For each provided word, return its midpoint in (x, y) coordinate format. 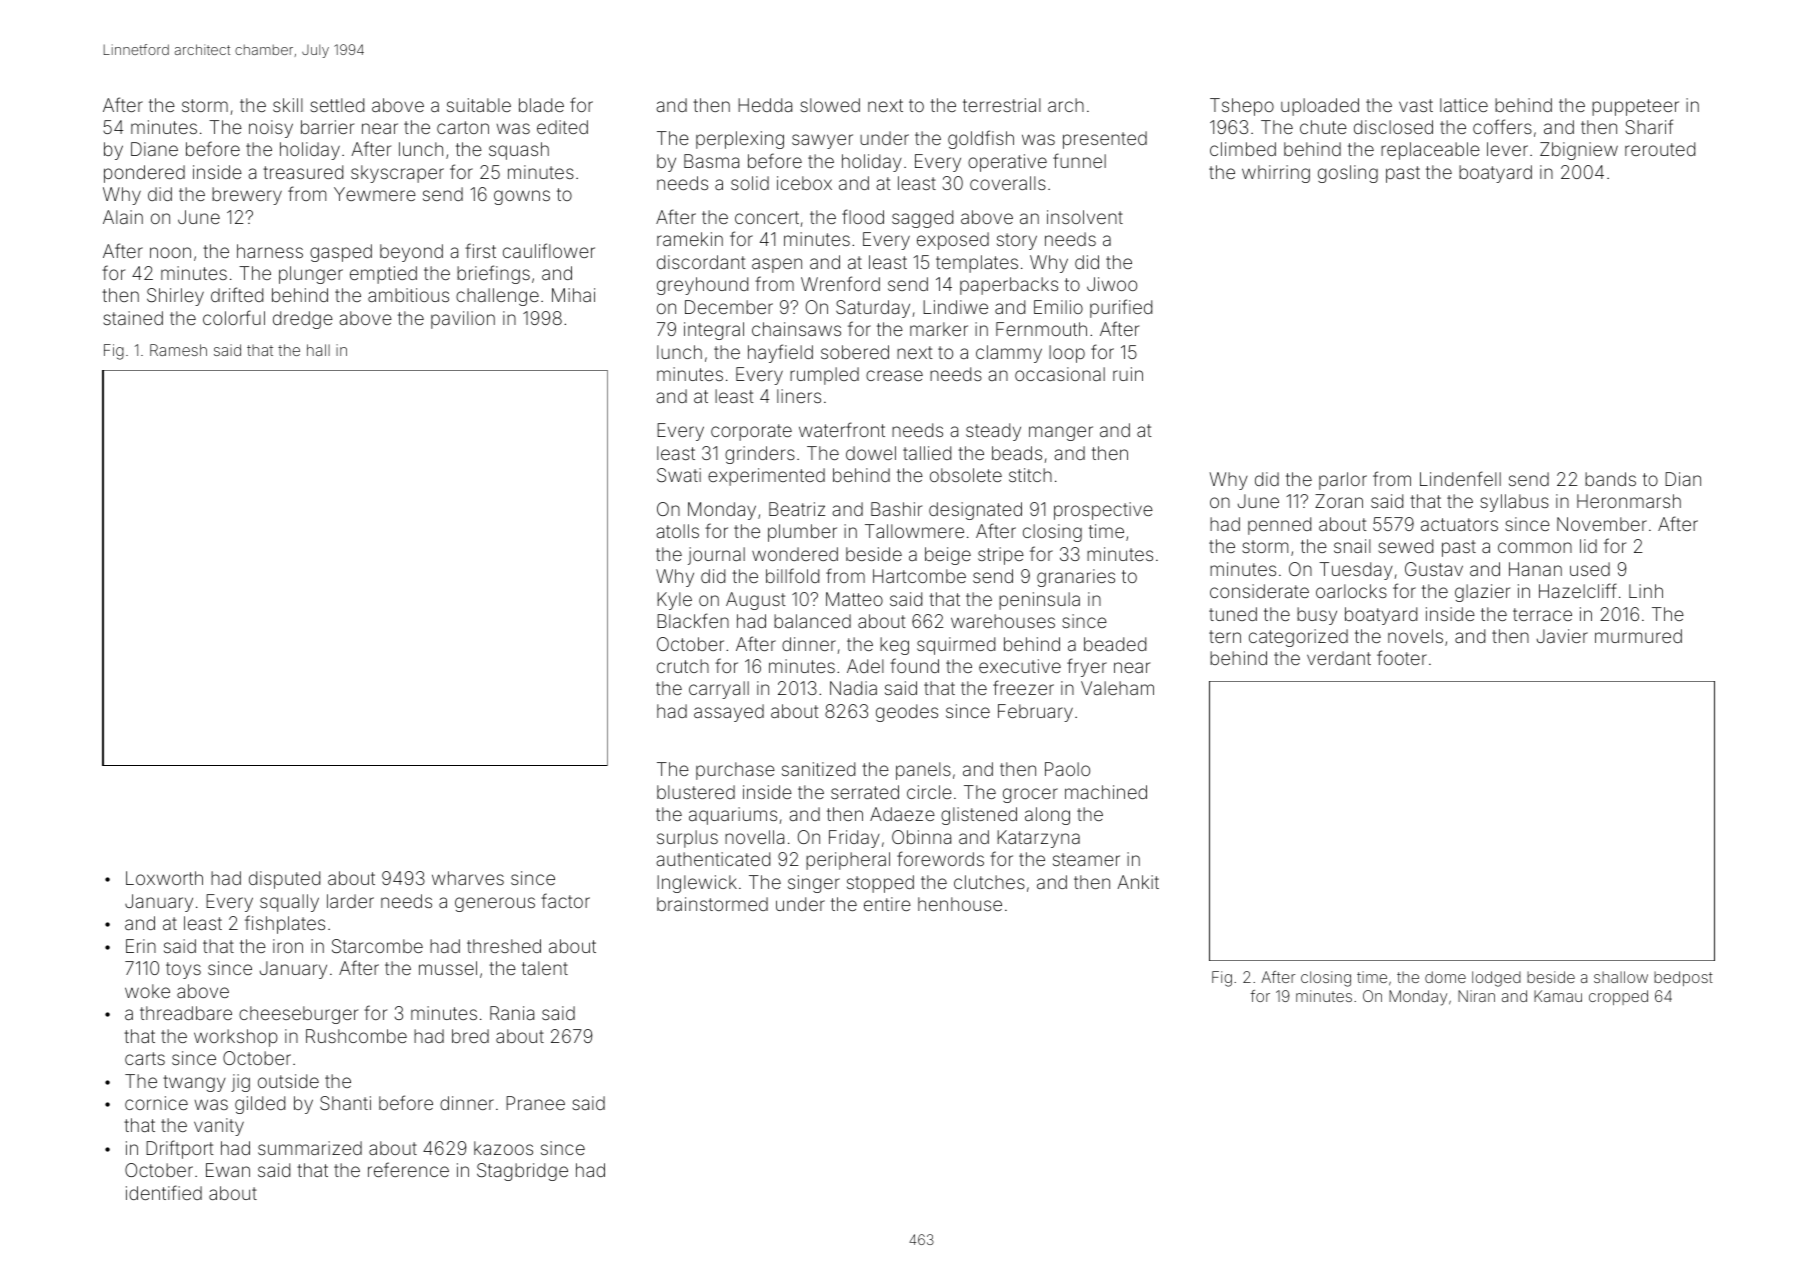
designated (975, 511)
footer (1402, 657)
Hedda (765, 105)
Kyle (674, 601)
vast (1416, 105)
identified (164, 1192)
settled (337, 105)
